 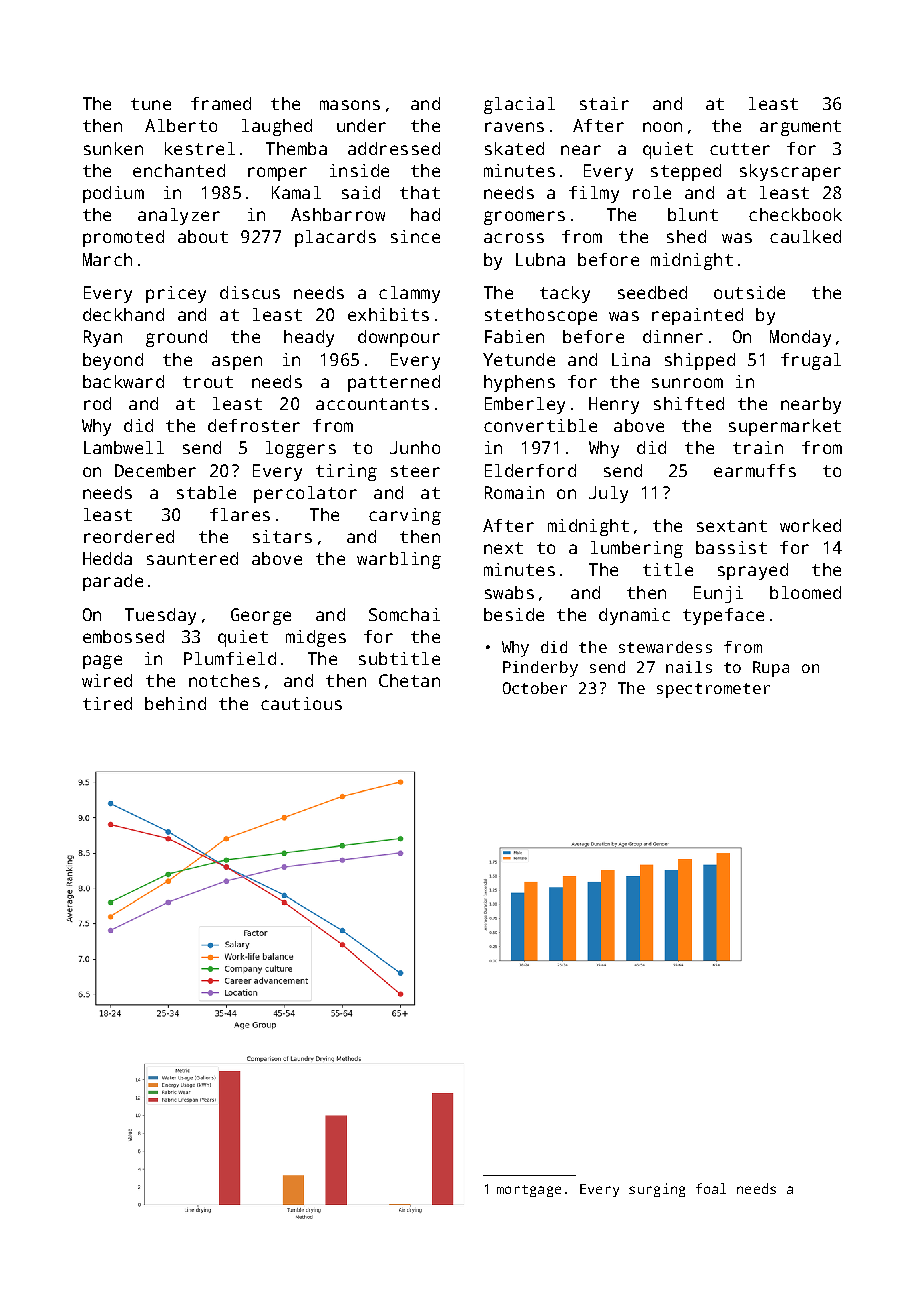 What do you see at coordinates (713, 690) in the image?
I see `spectrometer` at bounding box center [713, 690].
